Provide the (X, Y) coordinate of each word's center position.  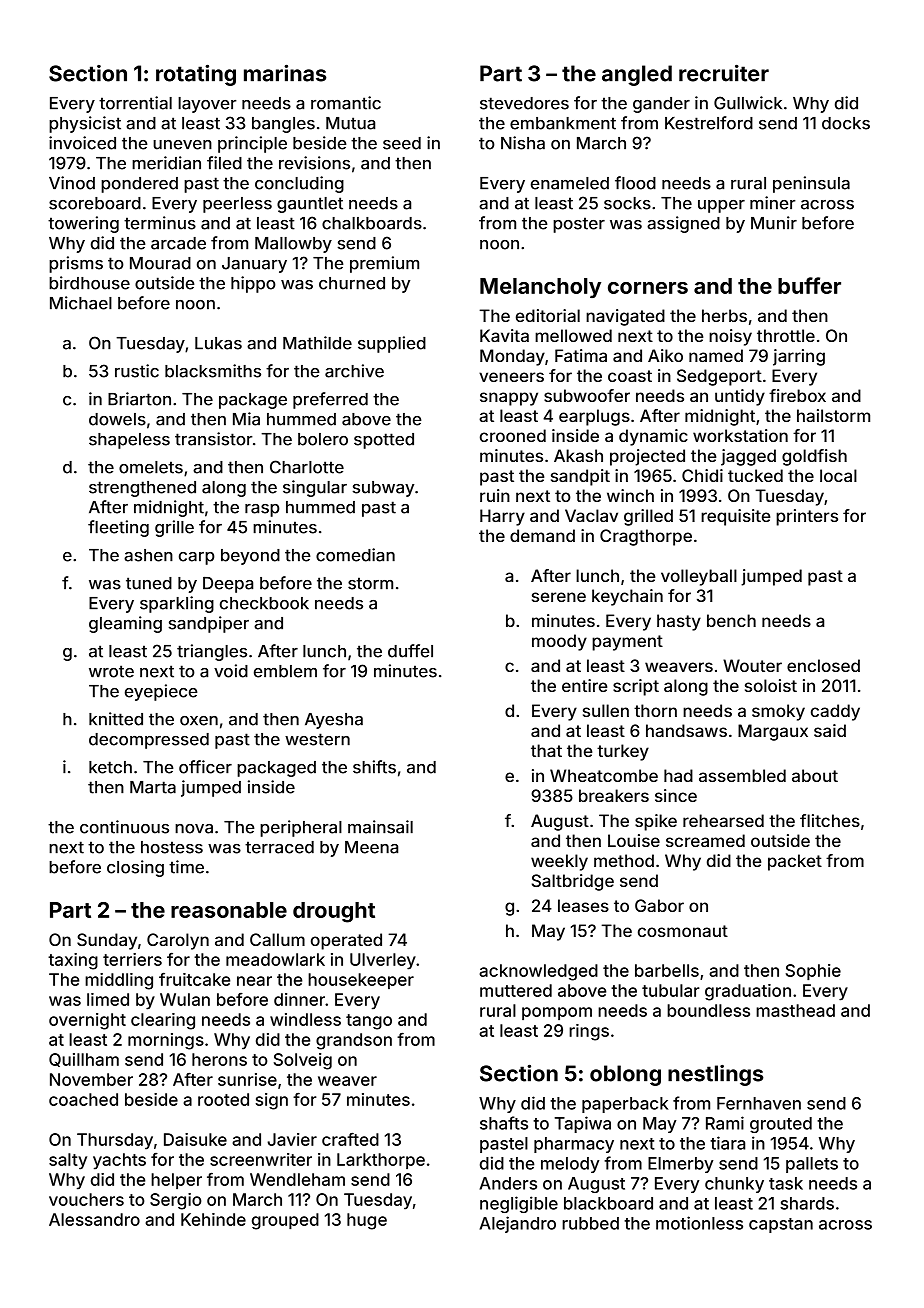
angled (637, 75)
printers (807, 517)
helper (176, 1181)
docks (846, 123)
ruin (495, 495)
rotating (196, 75)
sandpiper (209, 624)
